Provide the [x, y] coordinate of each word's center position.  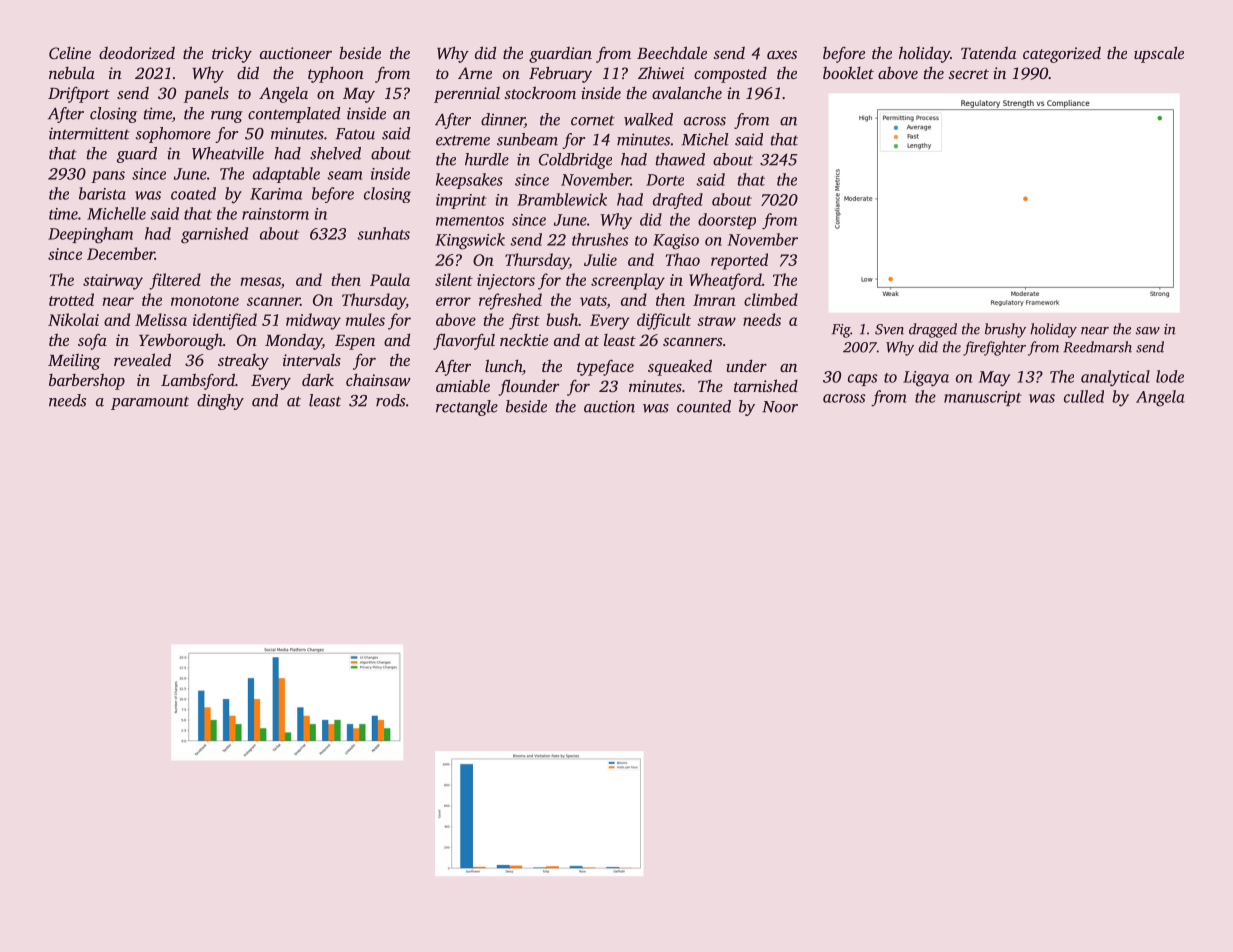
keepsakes [469, 181]
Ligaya [926, 379]
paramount [150, 403]
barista [102, 193]
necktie [524, 339]
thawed [680, 159]
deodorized [137, 52]
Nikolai [73, 319]
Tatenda [989, 52]
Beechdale [672, 52]
